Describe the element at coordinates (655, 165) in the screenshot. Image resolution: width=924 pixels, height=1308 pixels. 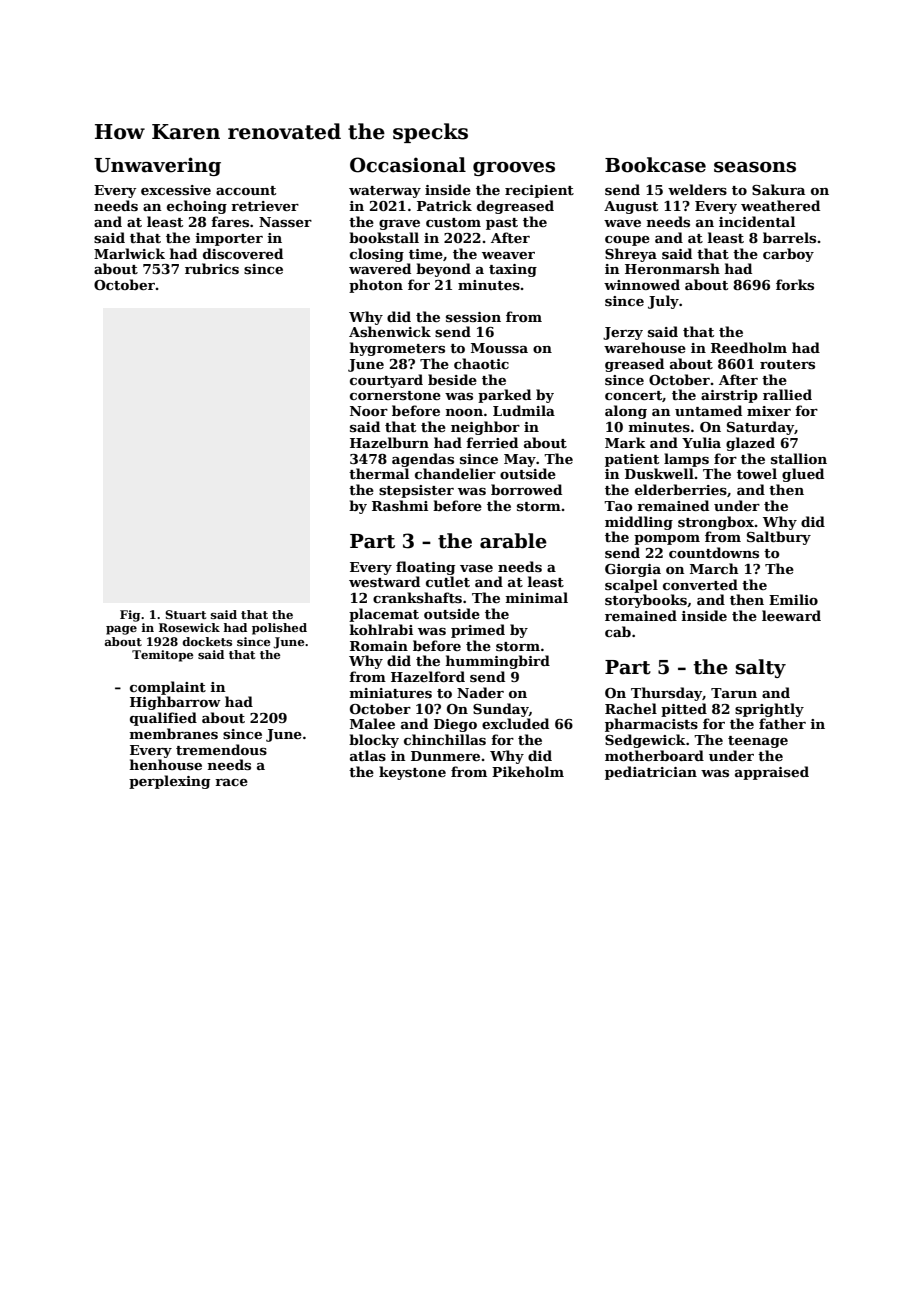
I see `Bookcase` at that location.
